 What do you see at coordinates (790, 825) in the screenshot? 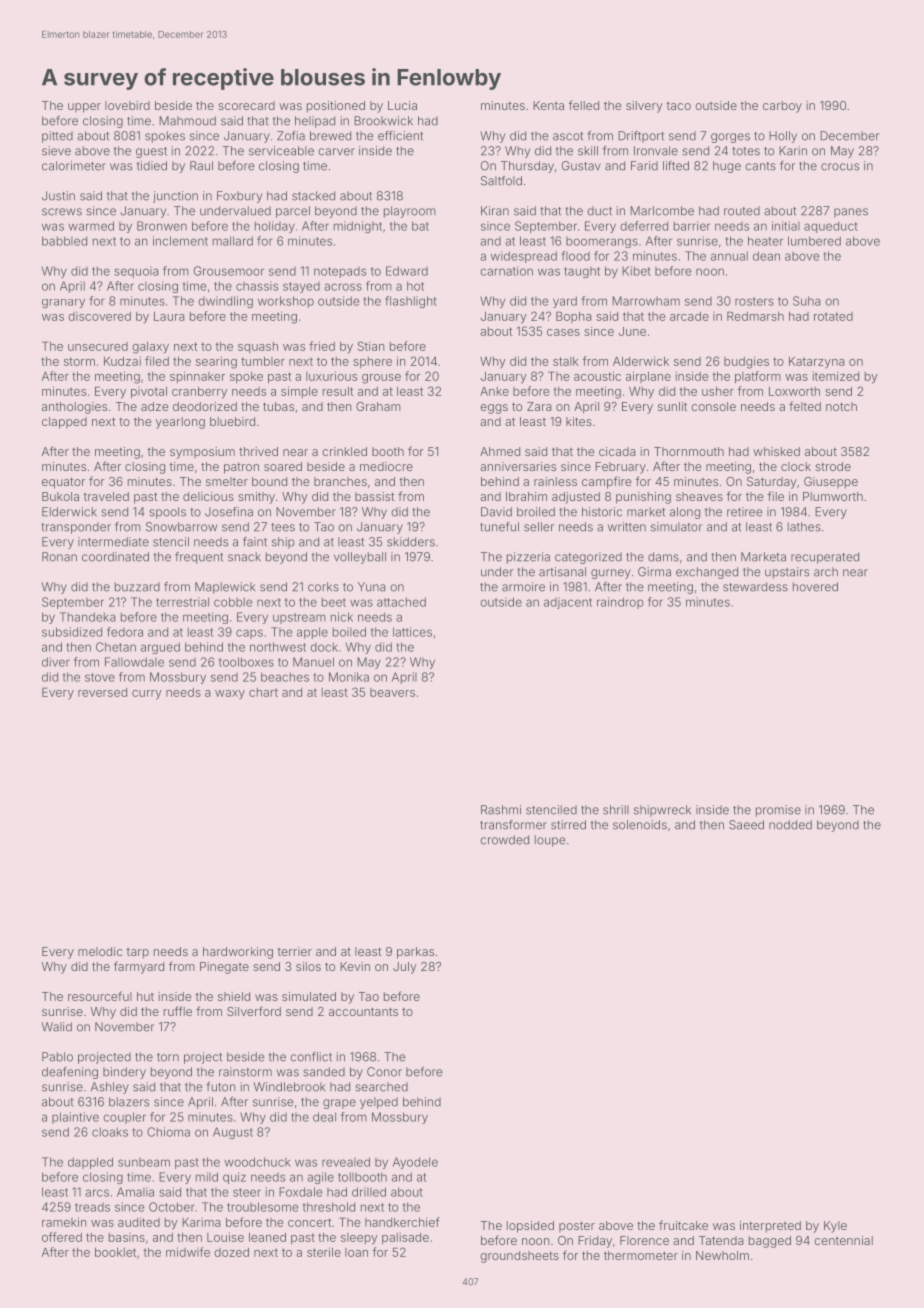
I see `nodded` at bounding box center [790, 825].
